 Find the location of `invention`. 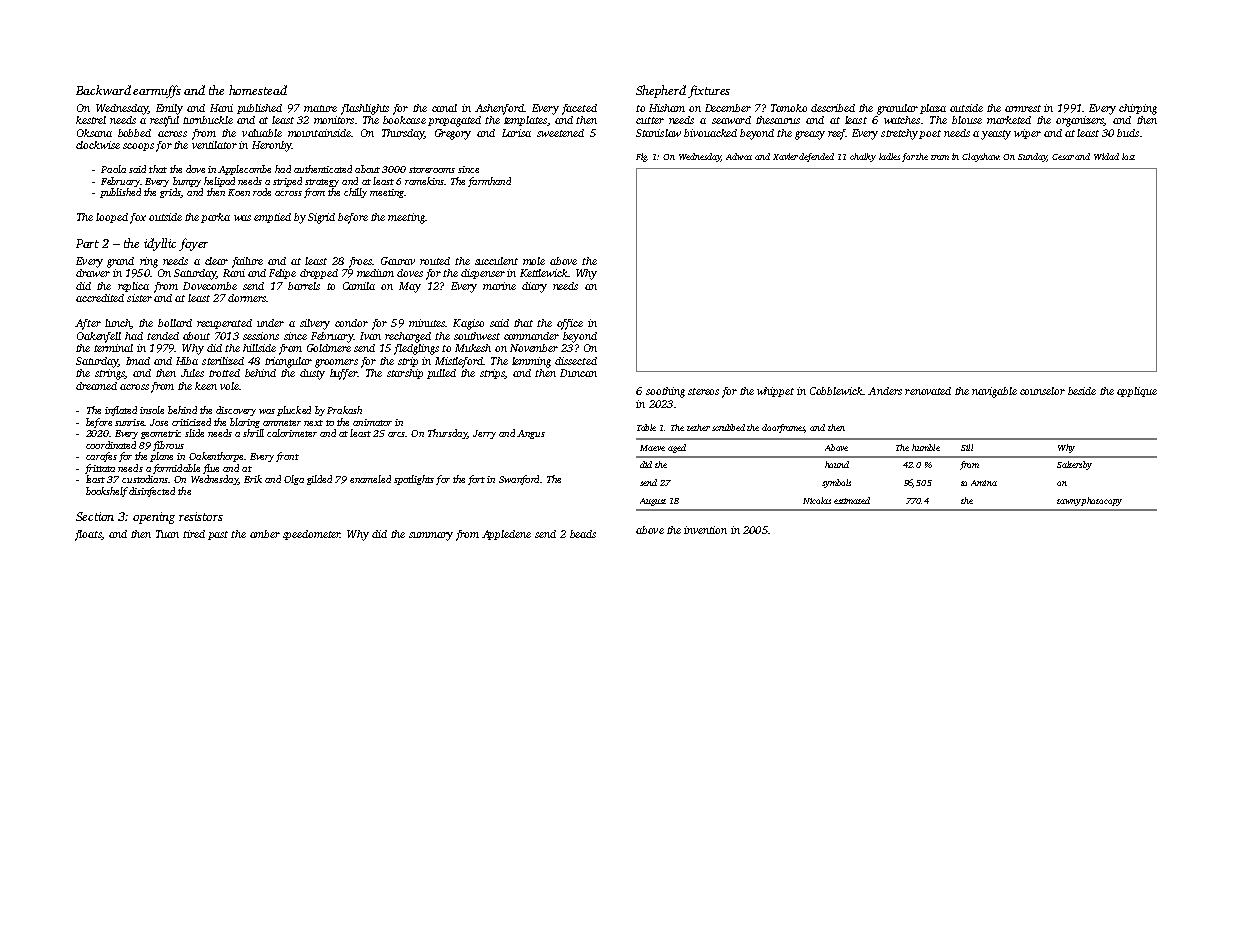

invention is located at coordinates (705, 530).
